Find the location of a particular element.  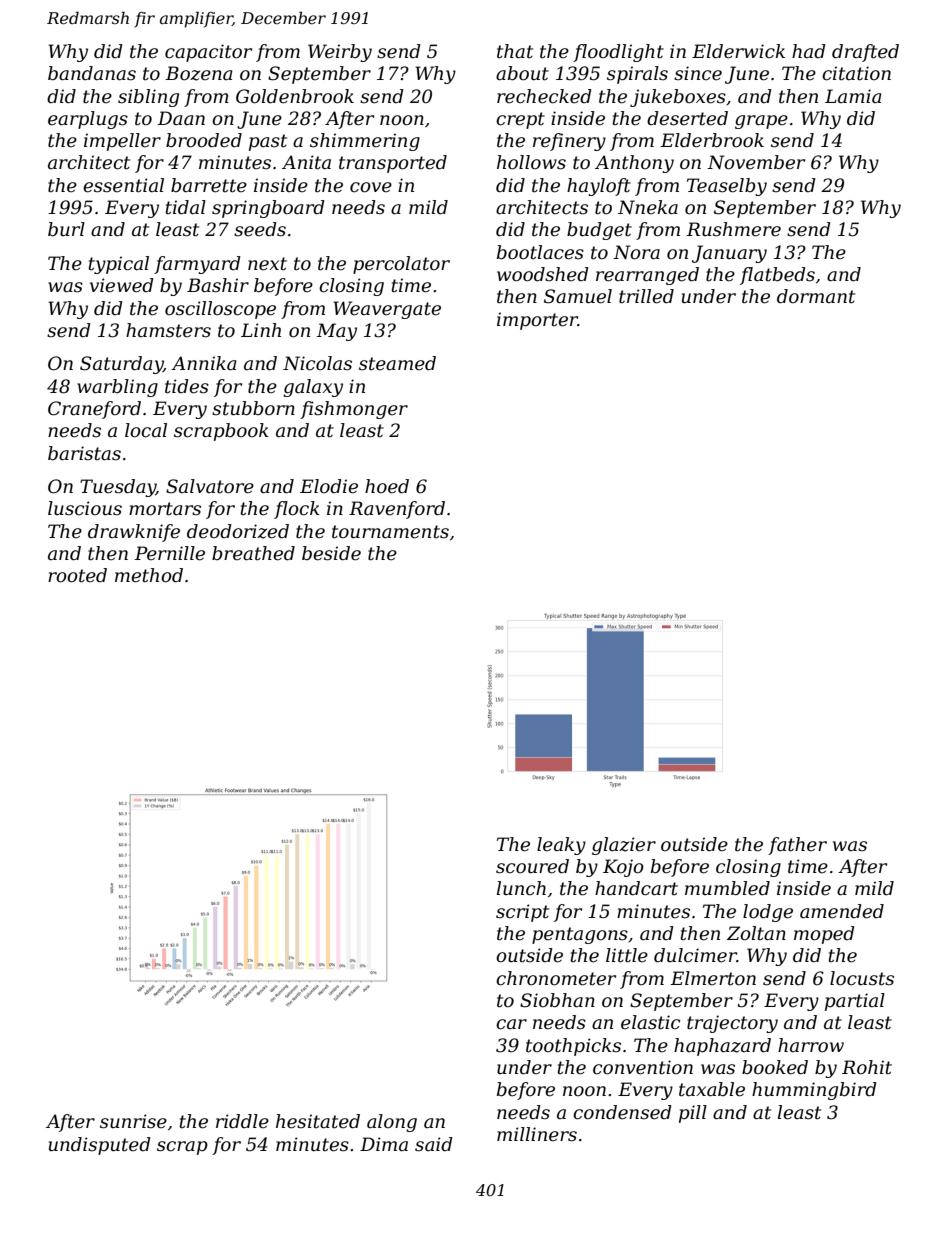

capacitor is located at coordinates (208, 53).
